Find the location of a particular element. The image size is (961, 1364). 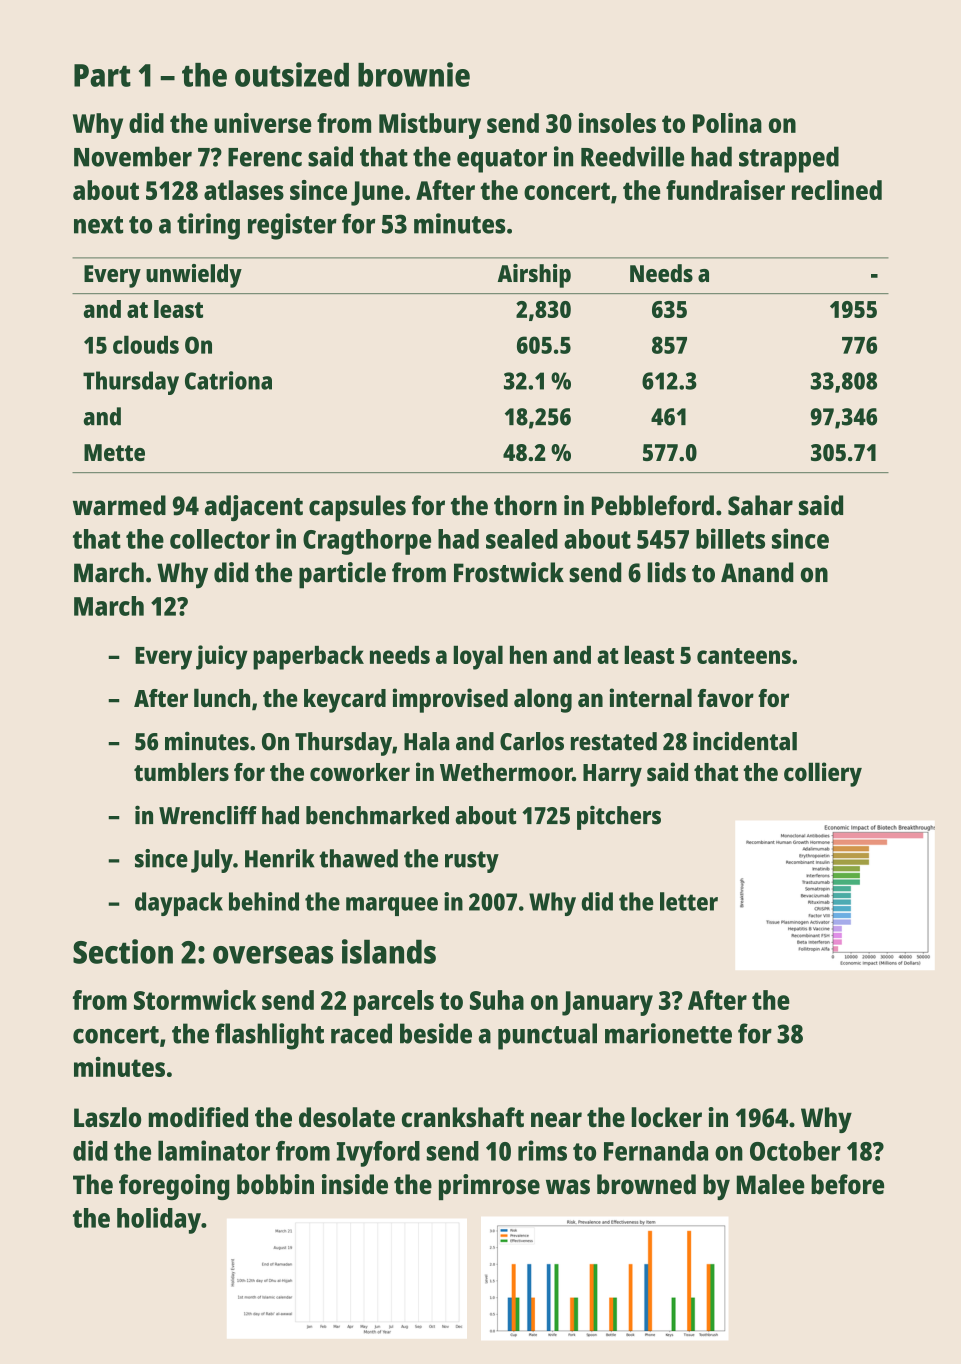

colliery is located at coordinates (823, 774).
